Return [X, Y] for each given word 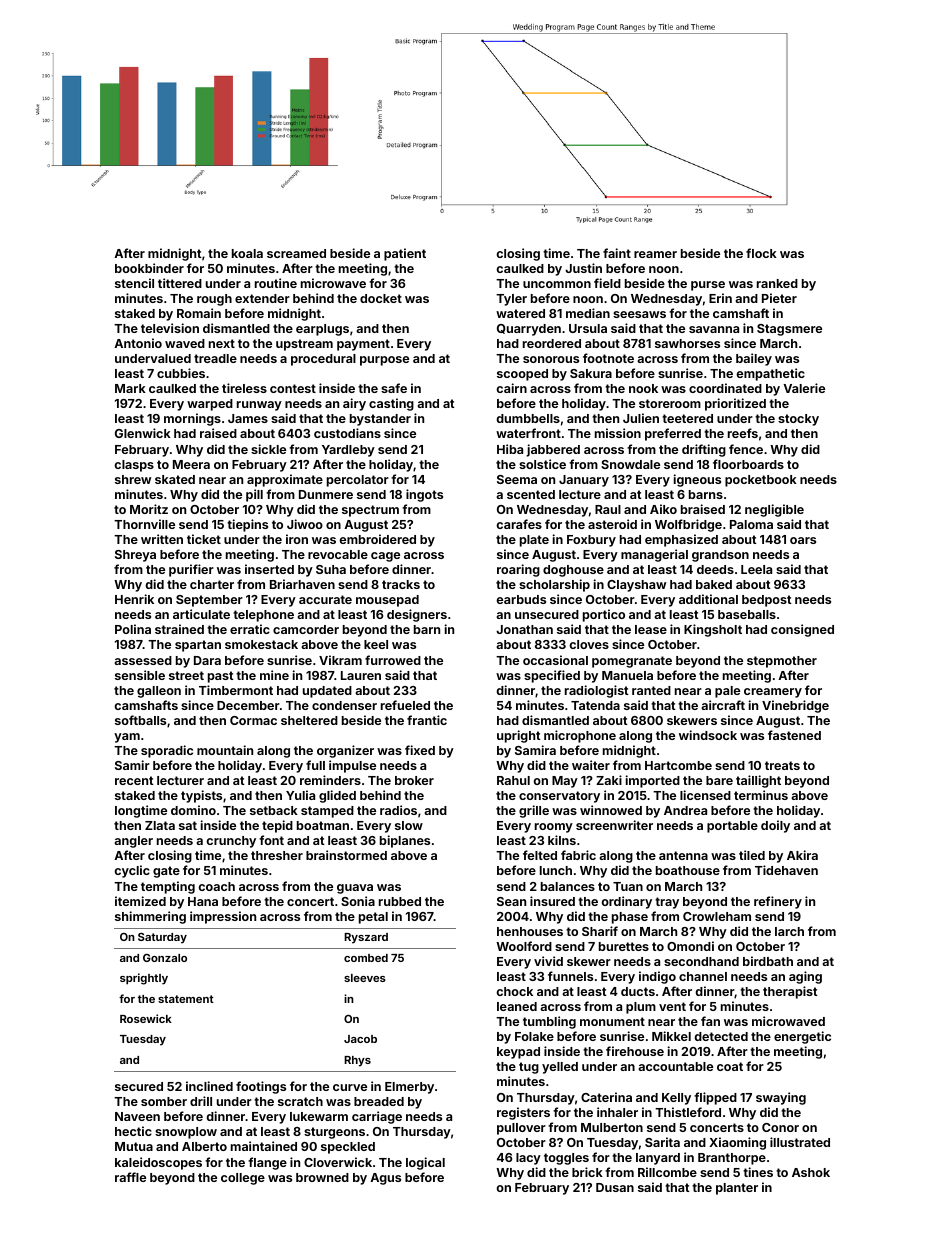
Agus [385, 1179]
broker [414, 780]
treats [782, 765]
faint [617, 253]
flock [761, 253]
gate [166, 872]
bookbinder [149, 268]
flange [267, 1163]
